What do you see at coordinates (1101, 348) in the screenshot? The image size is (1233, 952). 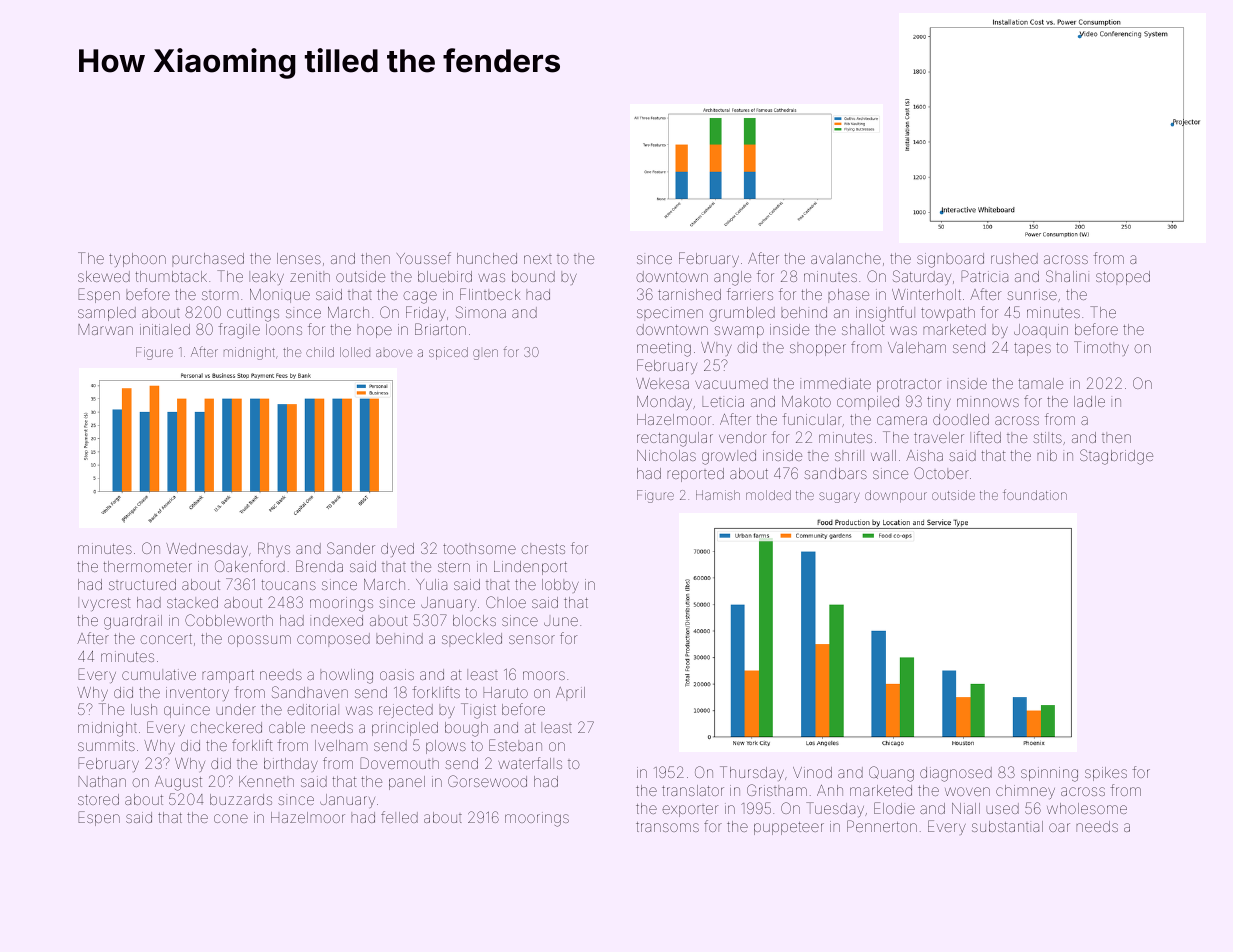 I see `Timothy` at bounding box center [1101, 348].
